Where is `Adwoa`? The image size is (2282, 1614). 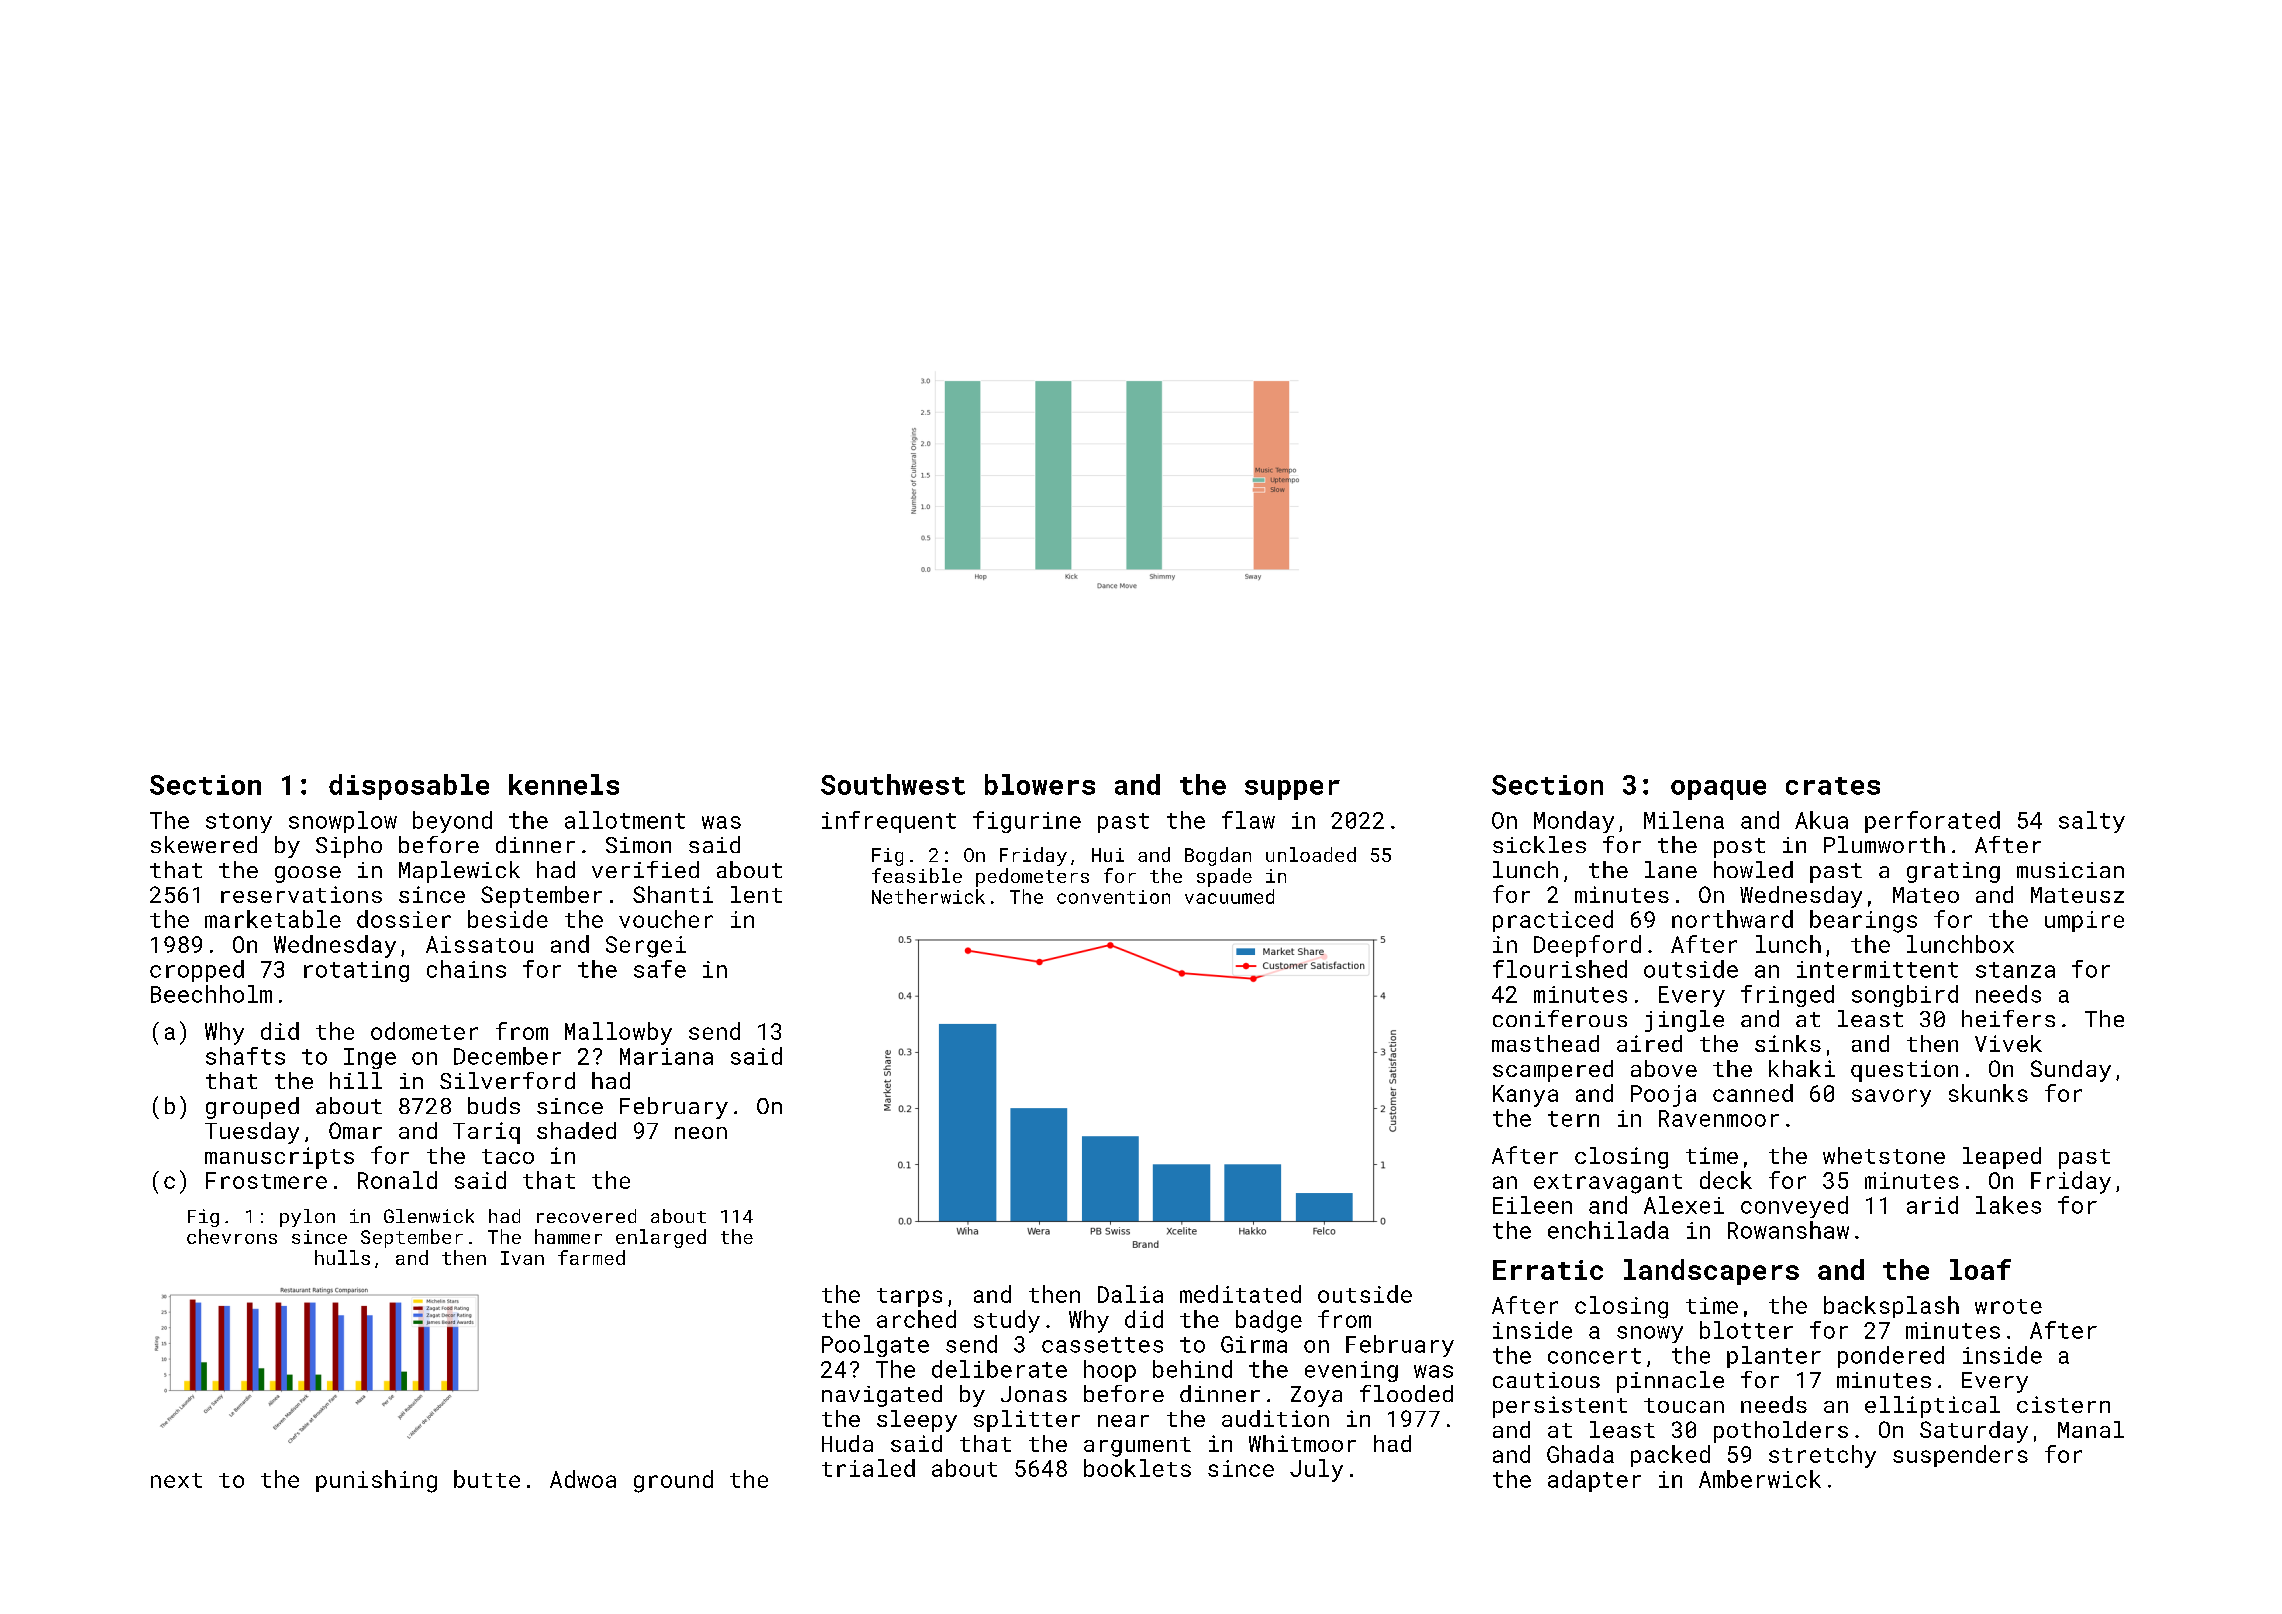
Adwoa is located at coordinates (583, 1479).
